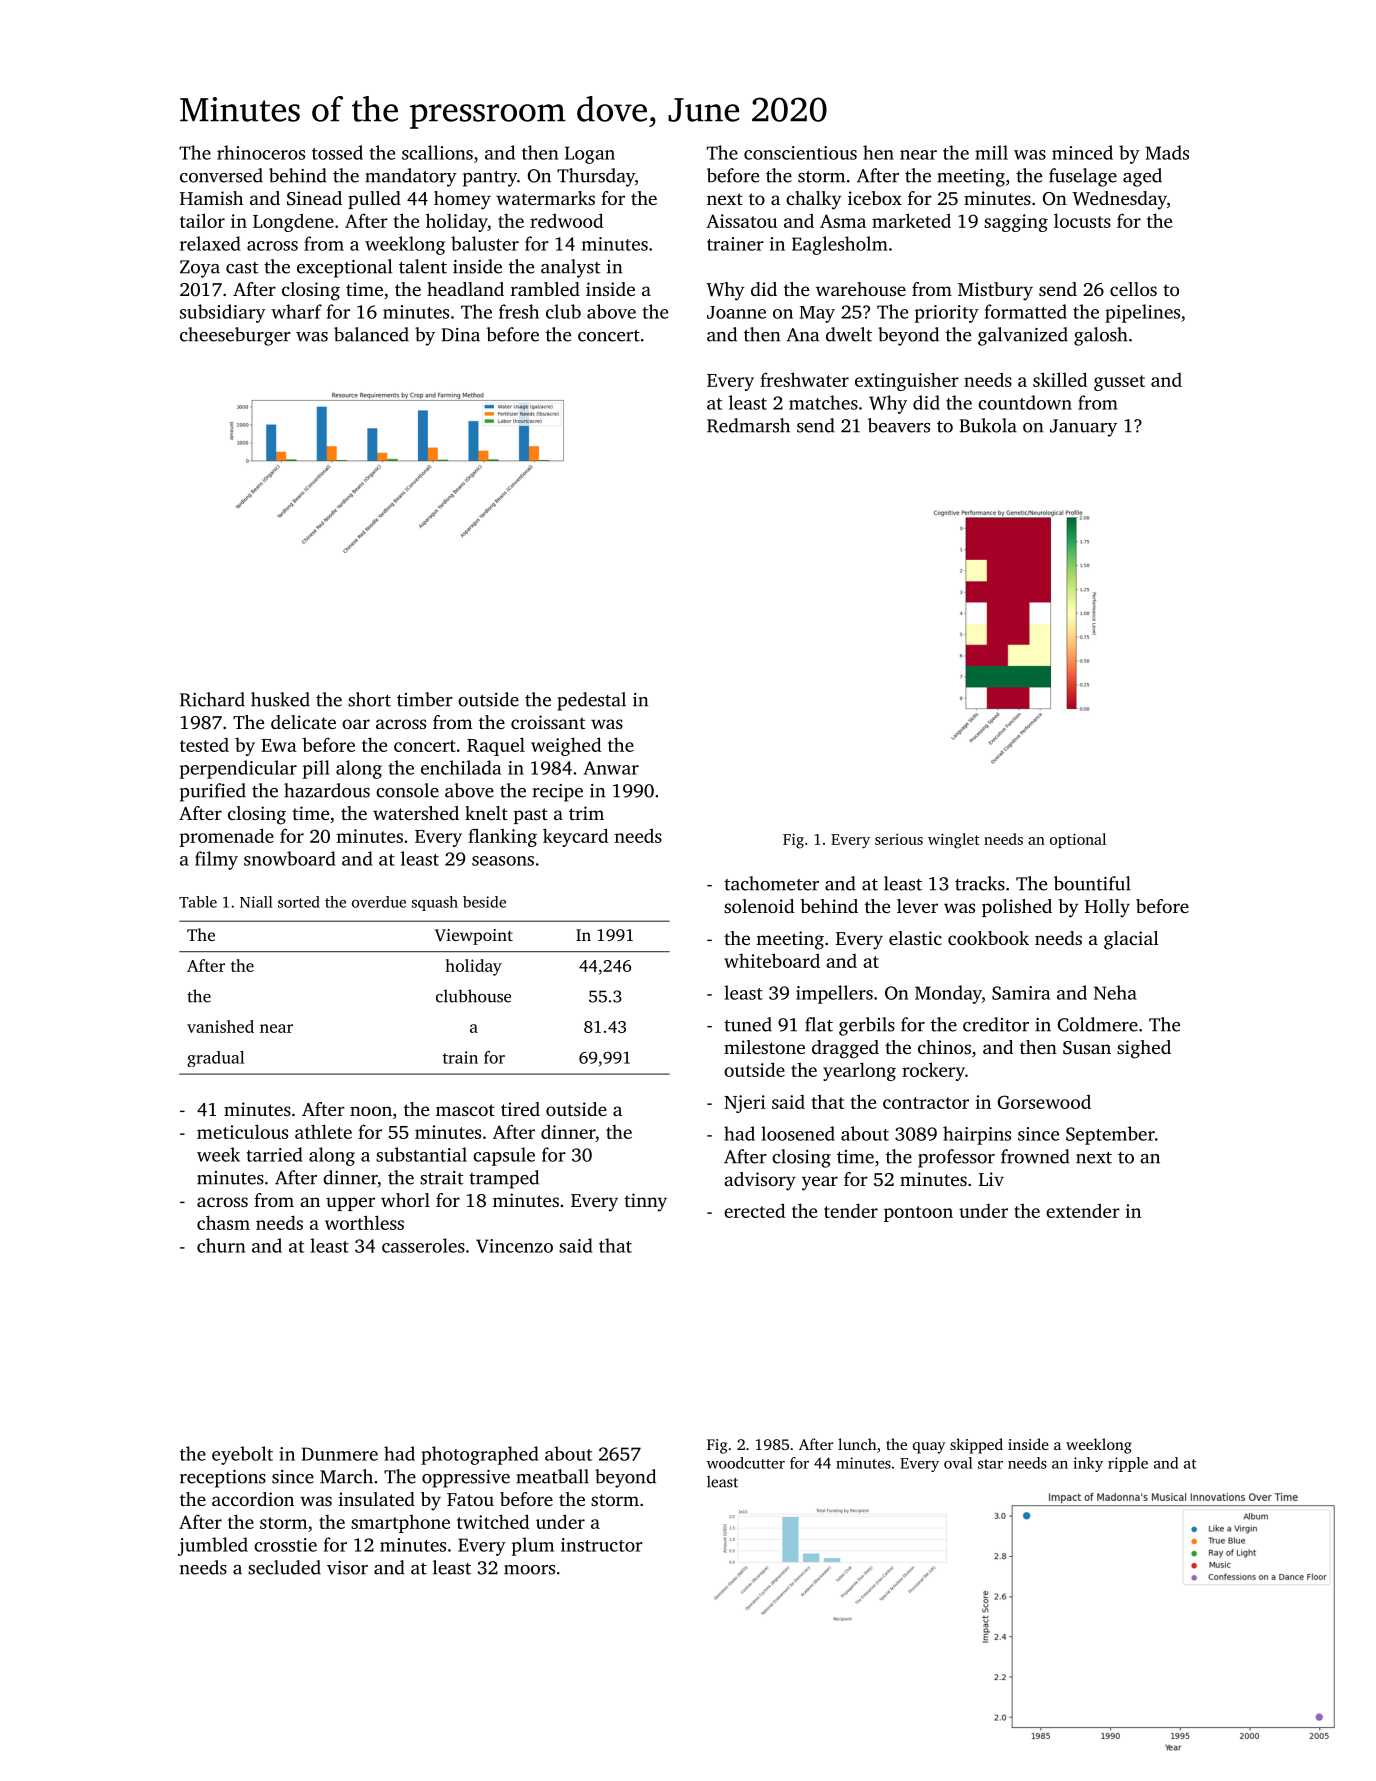  What do you see at coordinates (746, 1463) in the screenshot?
I see `woodcutter` at bounding box center [746, 1463].
